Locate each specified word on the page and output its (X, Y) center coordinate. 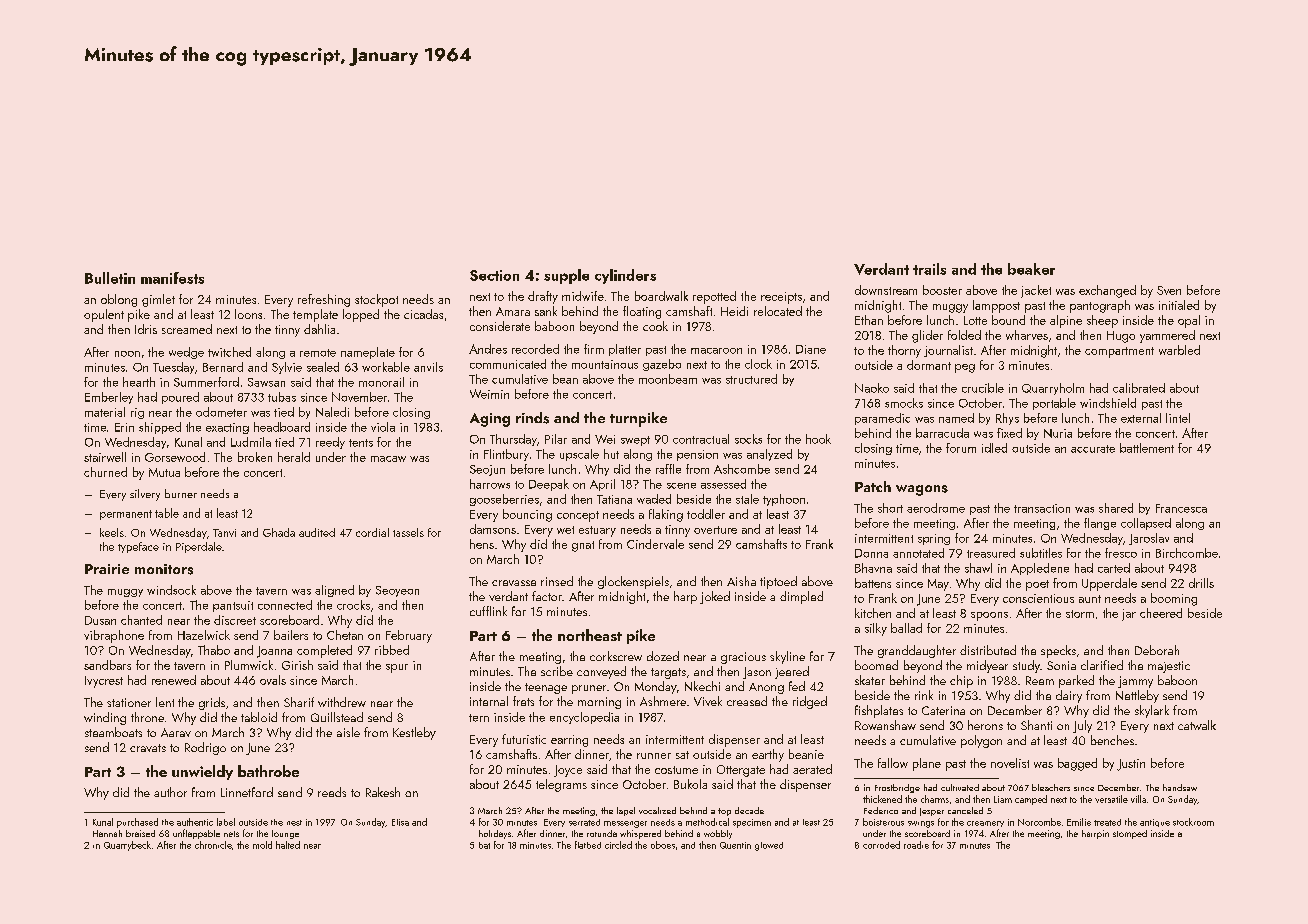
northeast (590, 635)
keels (112, 532)
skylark (1152, 711)
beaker (1031, 269)
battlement (1147, 448)
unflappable (196, 834)
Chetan (345, 635)
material (105, 412)
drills (1201, 583)
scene (681, 486)
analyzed (769, 455)
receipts (781, 298)
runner (654, 756)
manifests (172, 278)
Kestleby (414, 733)
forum (961, 448)
